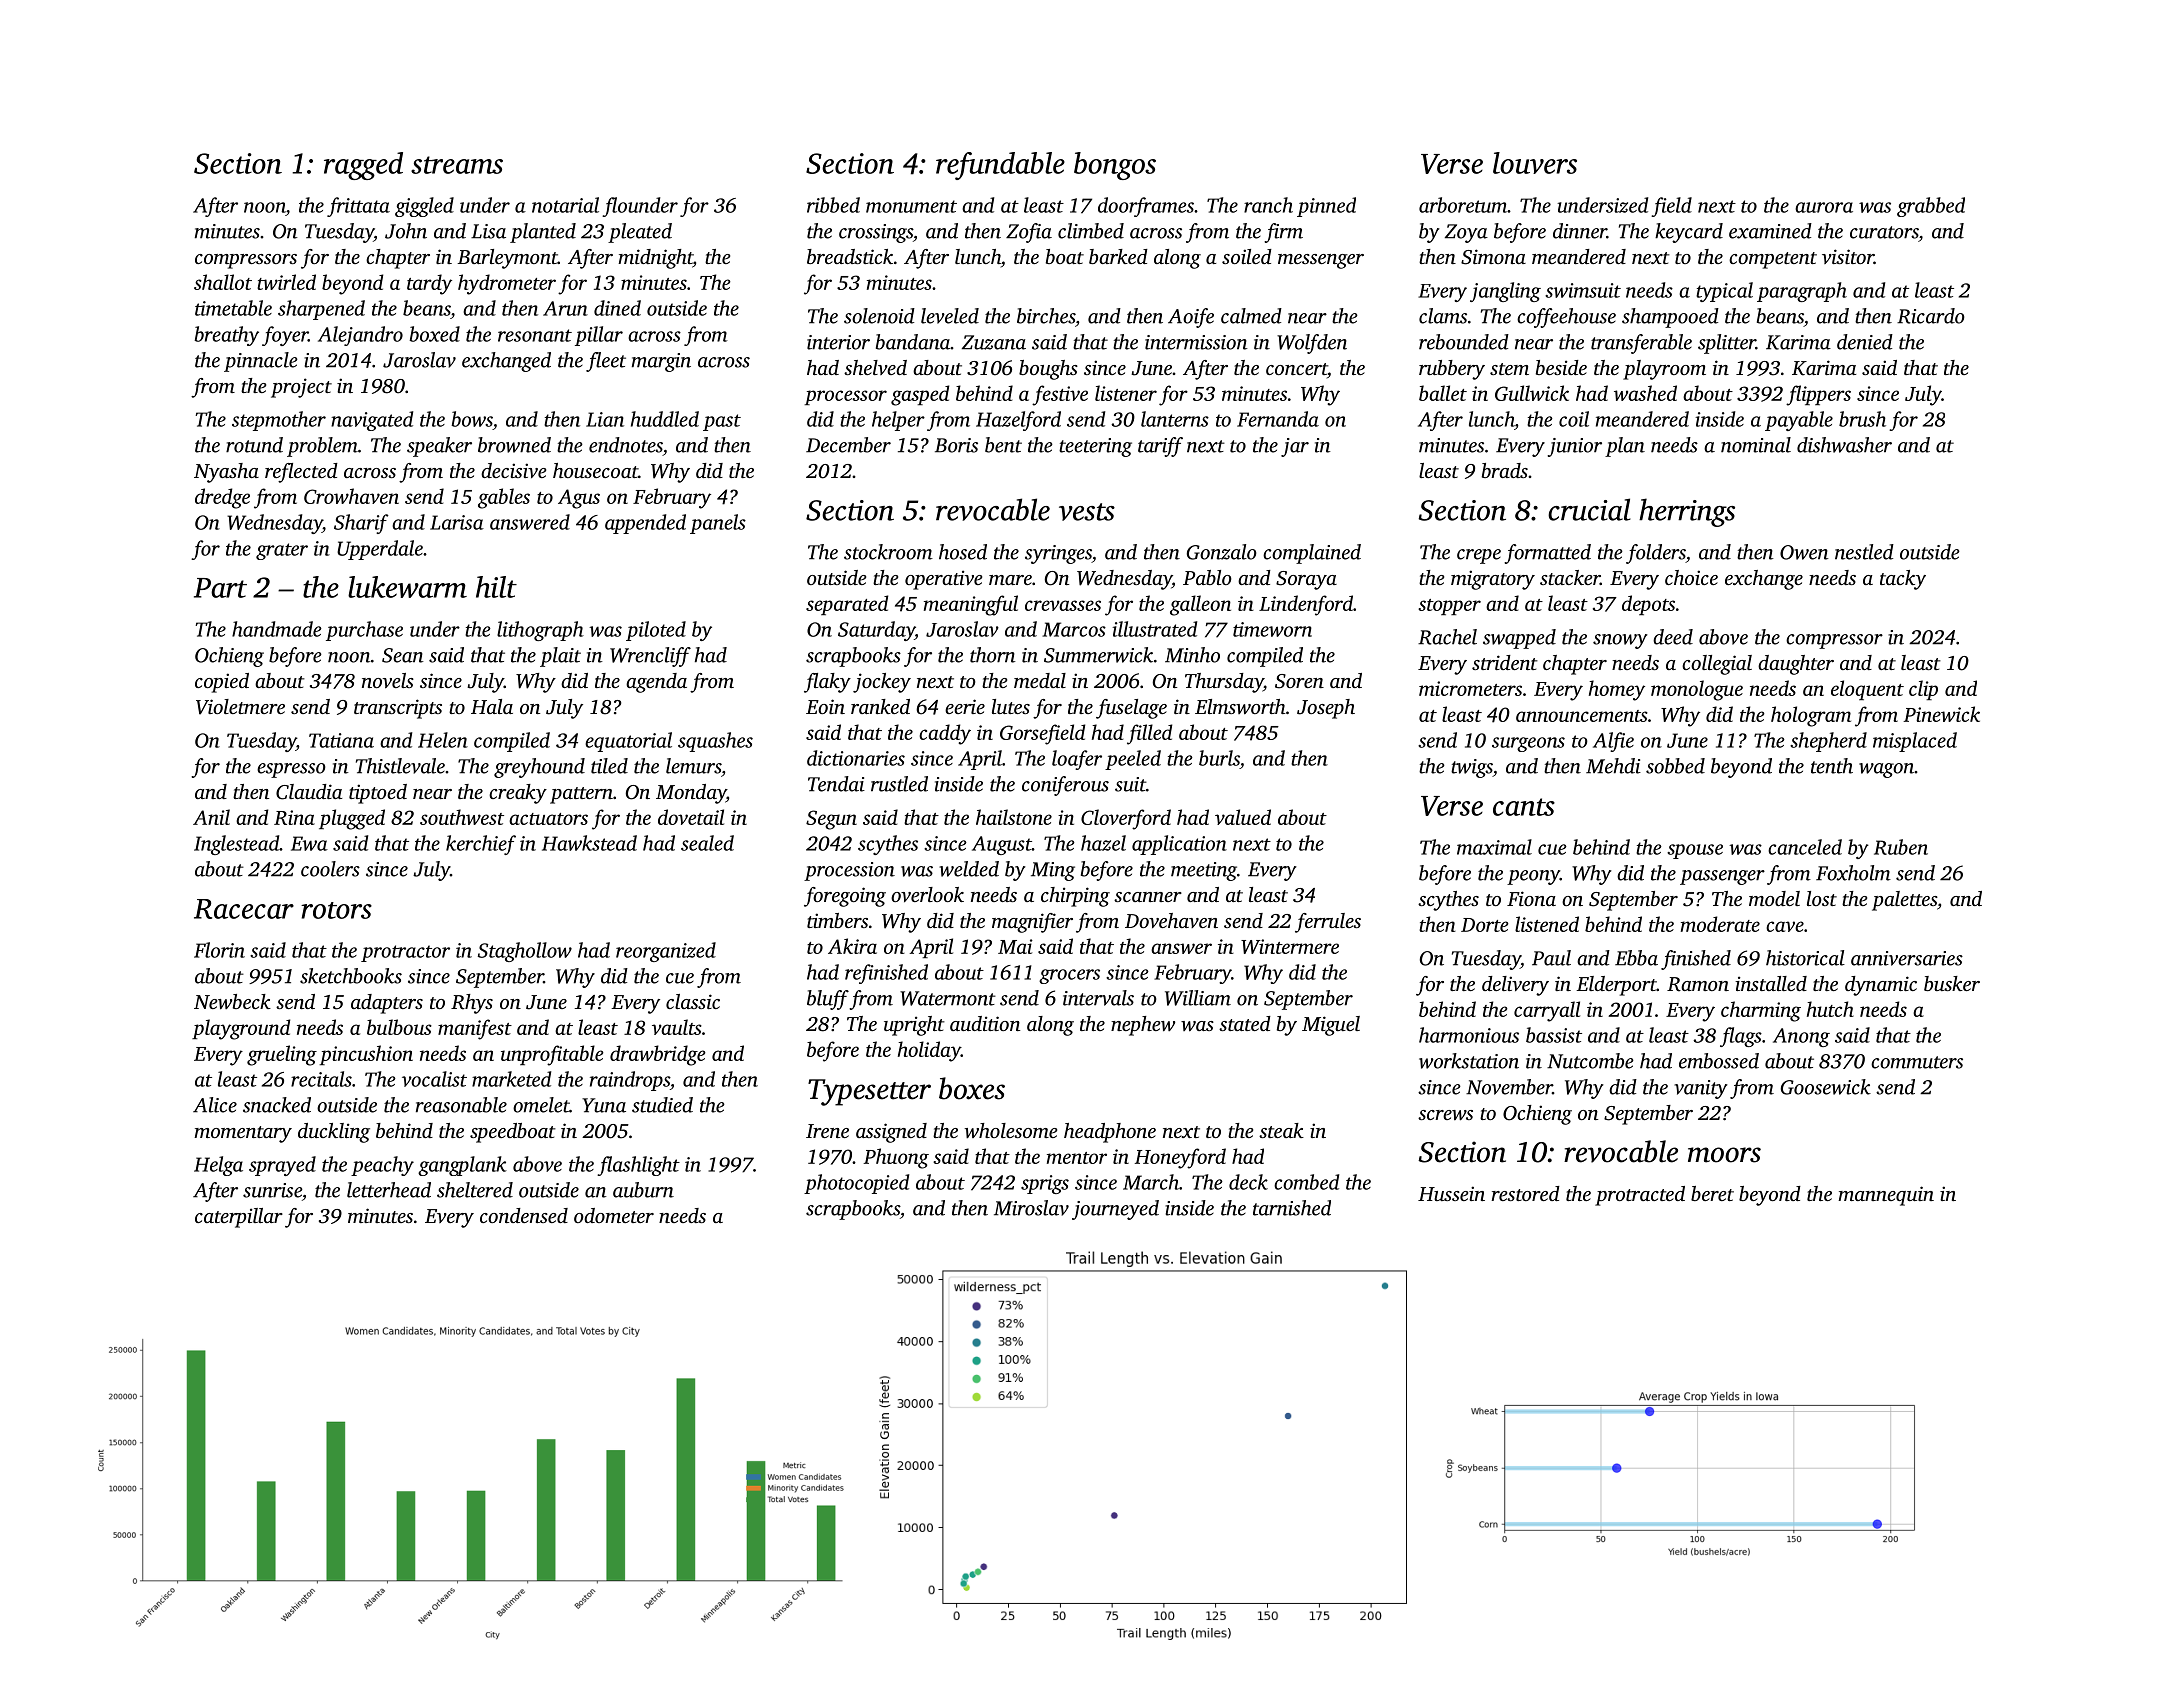 This screenshot has width=2178, height=1683. What do you see at coordinates (1472, 768) in the screenshot?
I see `twigs` at bounding box center [1472, 768].
